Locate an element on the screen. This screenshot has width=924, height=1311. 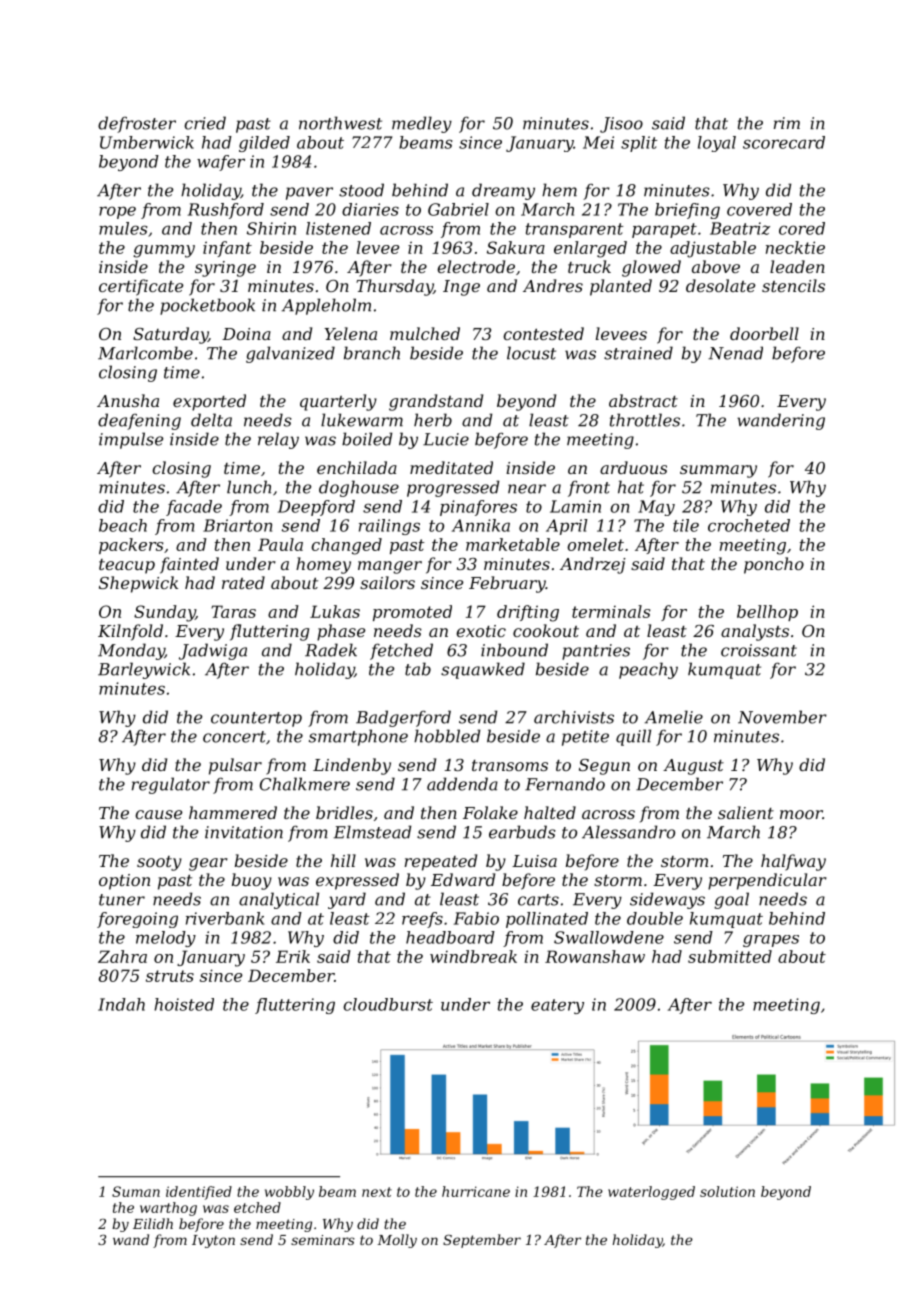
Shepwick is located at coordinates (138, 584).
